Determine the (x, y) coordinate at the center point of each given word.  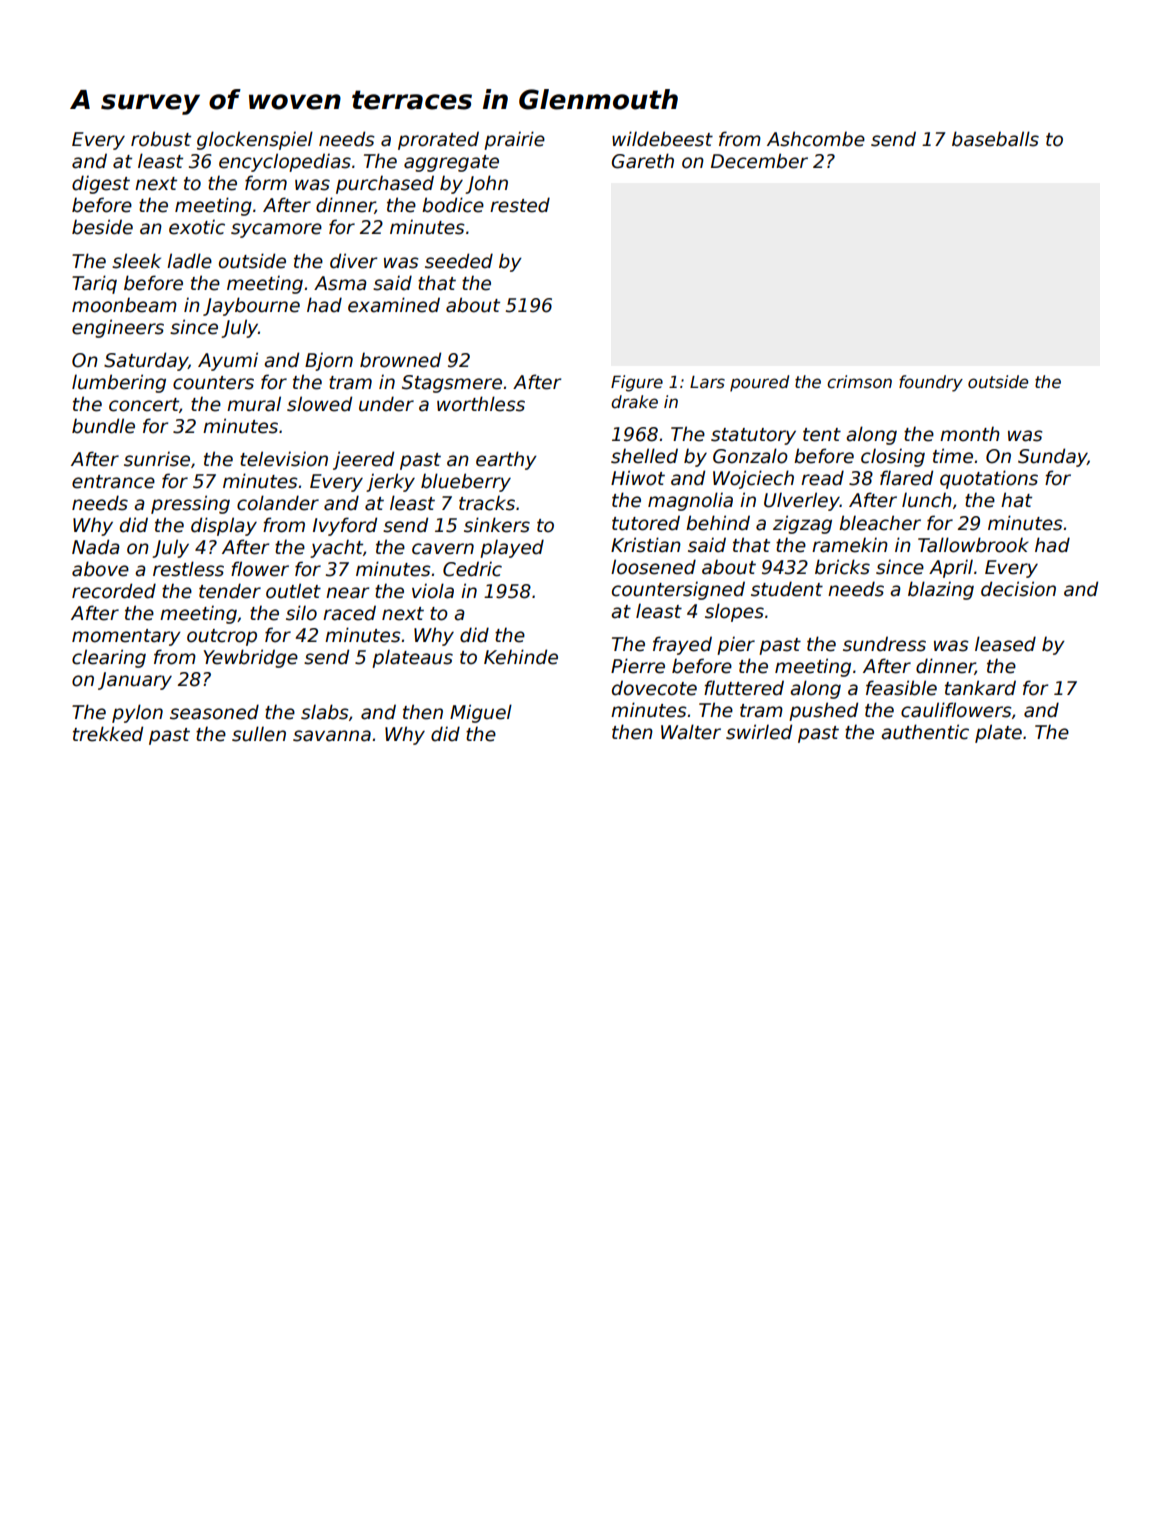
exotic (197, 227)
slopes (734, 612)
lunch (927, 500)
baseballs (995, 139)
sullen (259, 734)
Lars (707, 382)
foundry (931, 383)
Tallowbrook (973, 545)
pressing (190, 504)
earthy (506, 460)
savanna (332, 736)
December (759, 161)
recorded (114, 591)
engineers (118, 328)
